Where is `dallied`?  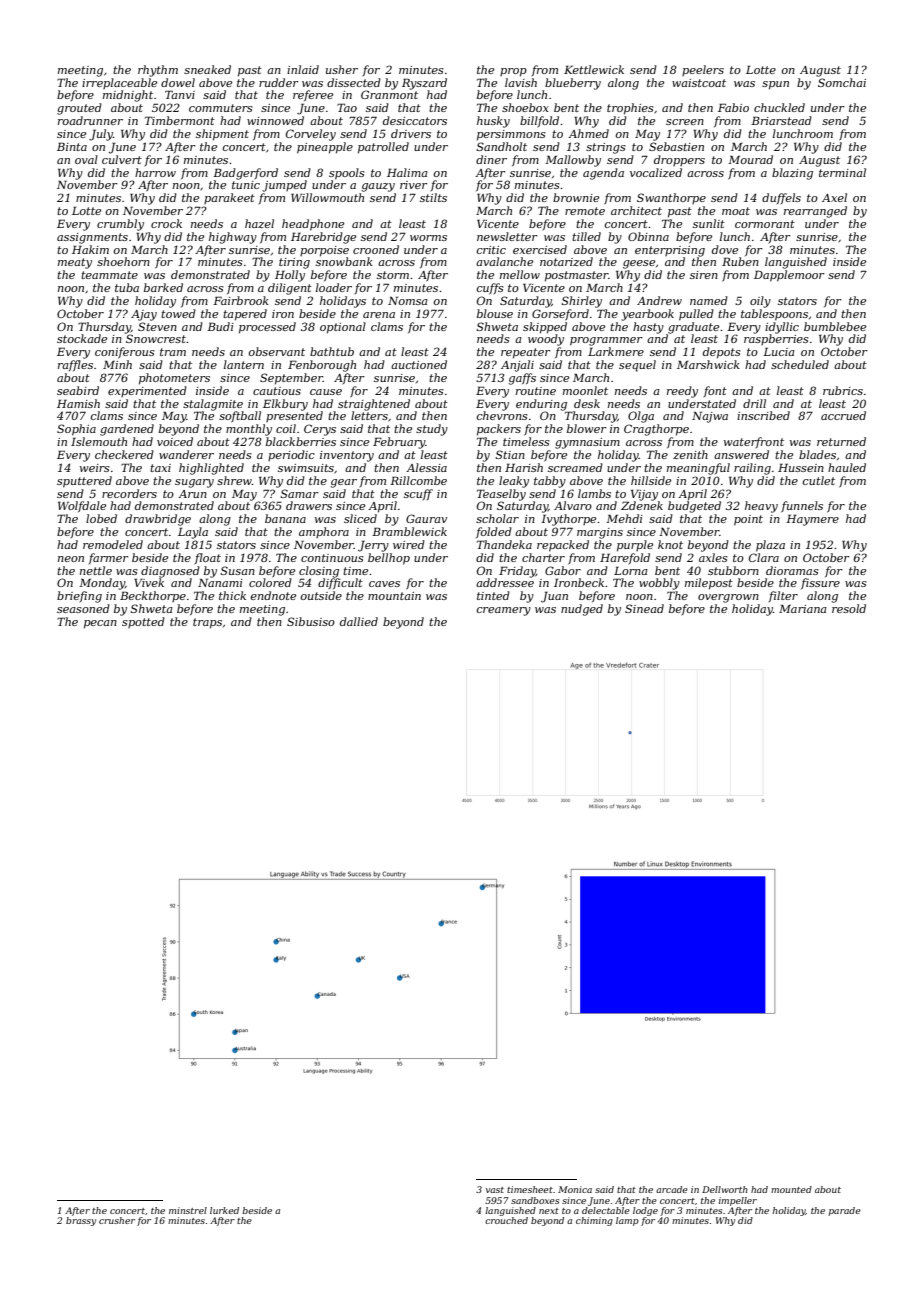 dallied is located at coordinates (359, 621).
